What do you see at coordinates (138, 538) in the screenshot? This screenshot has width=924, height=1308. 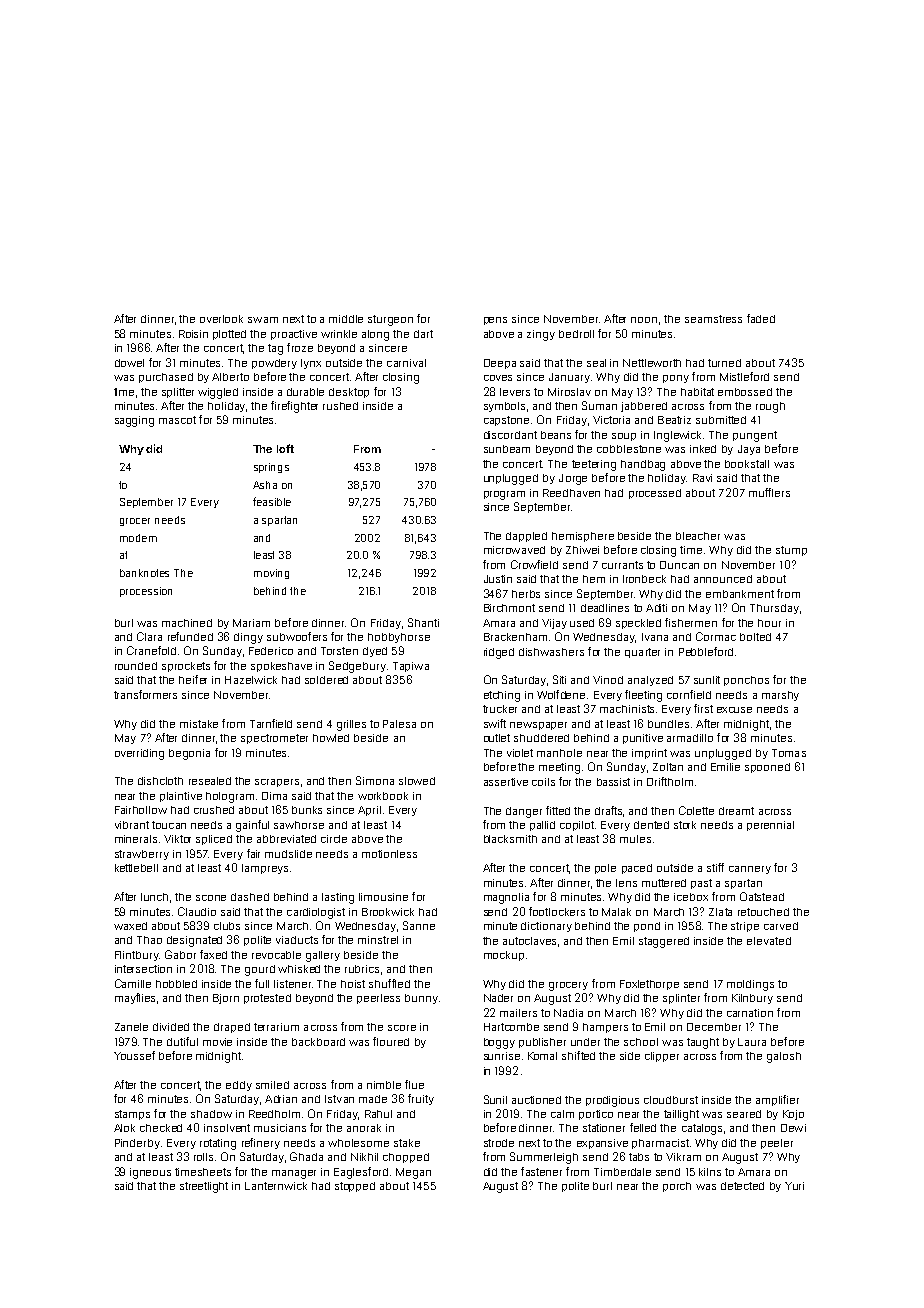 I see `modem` at bounding box center [138, 538].
